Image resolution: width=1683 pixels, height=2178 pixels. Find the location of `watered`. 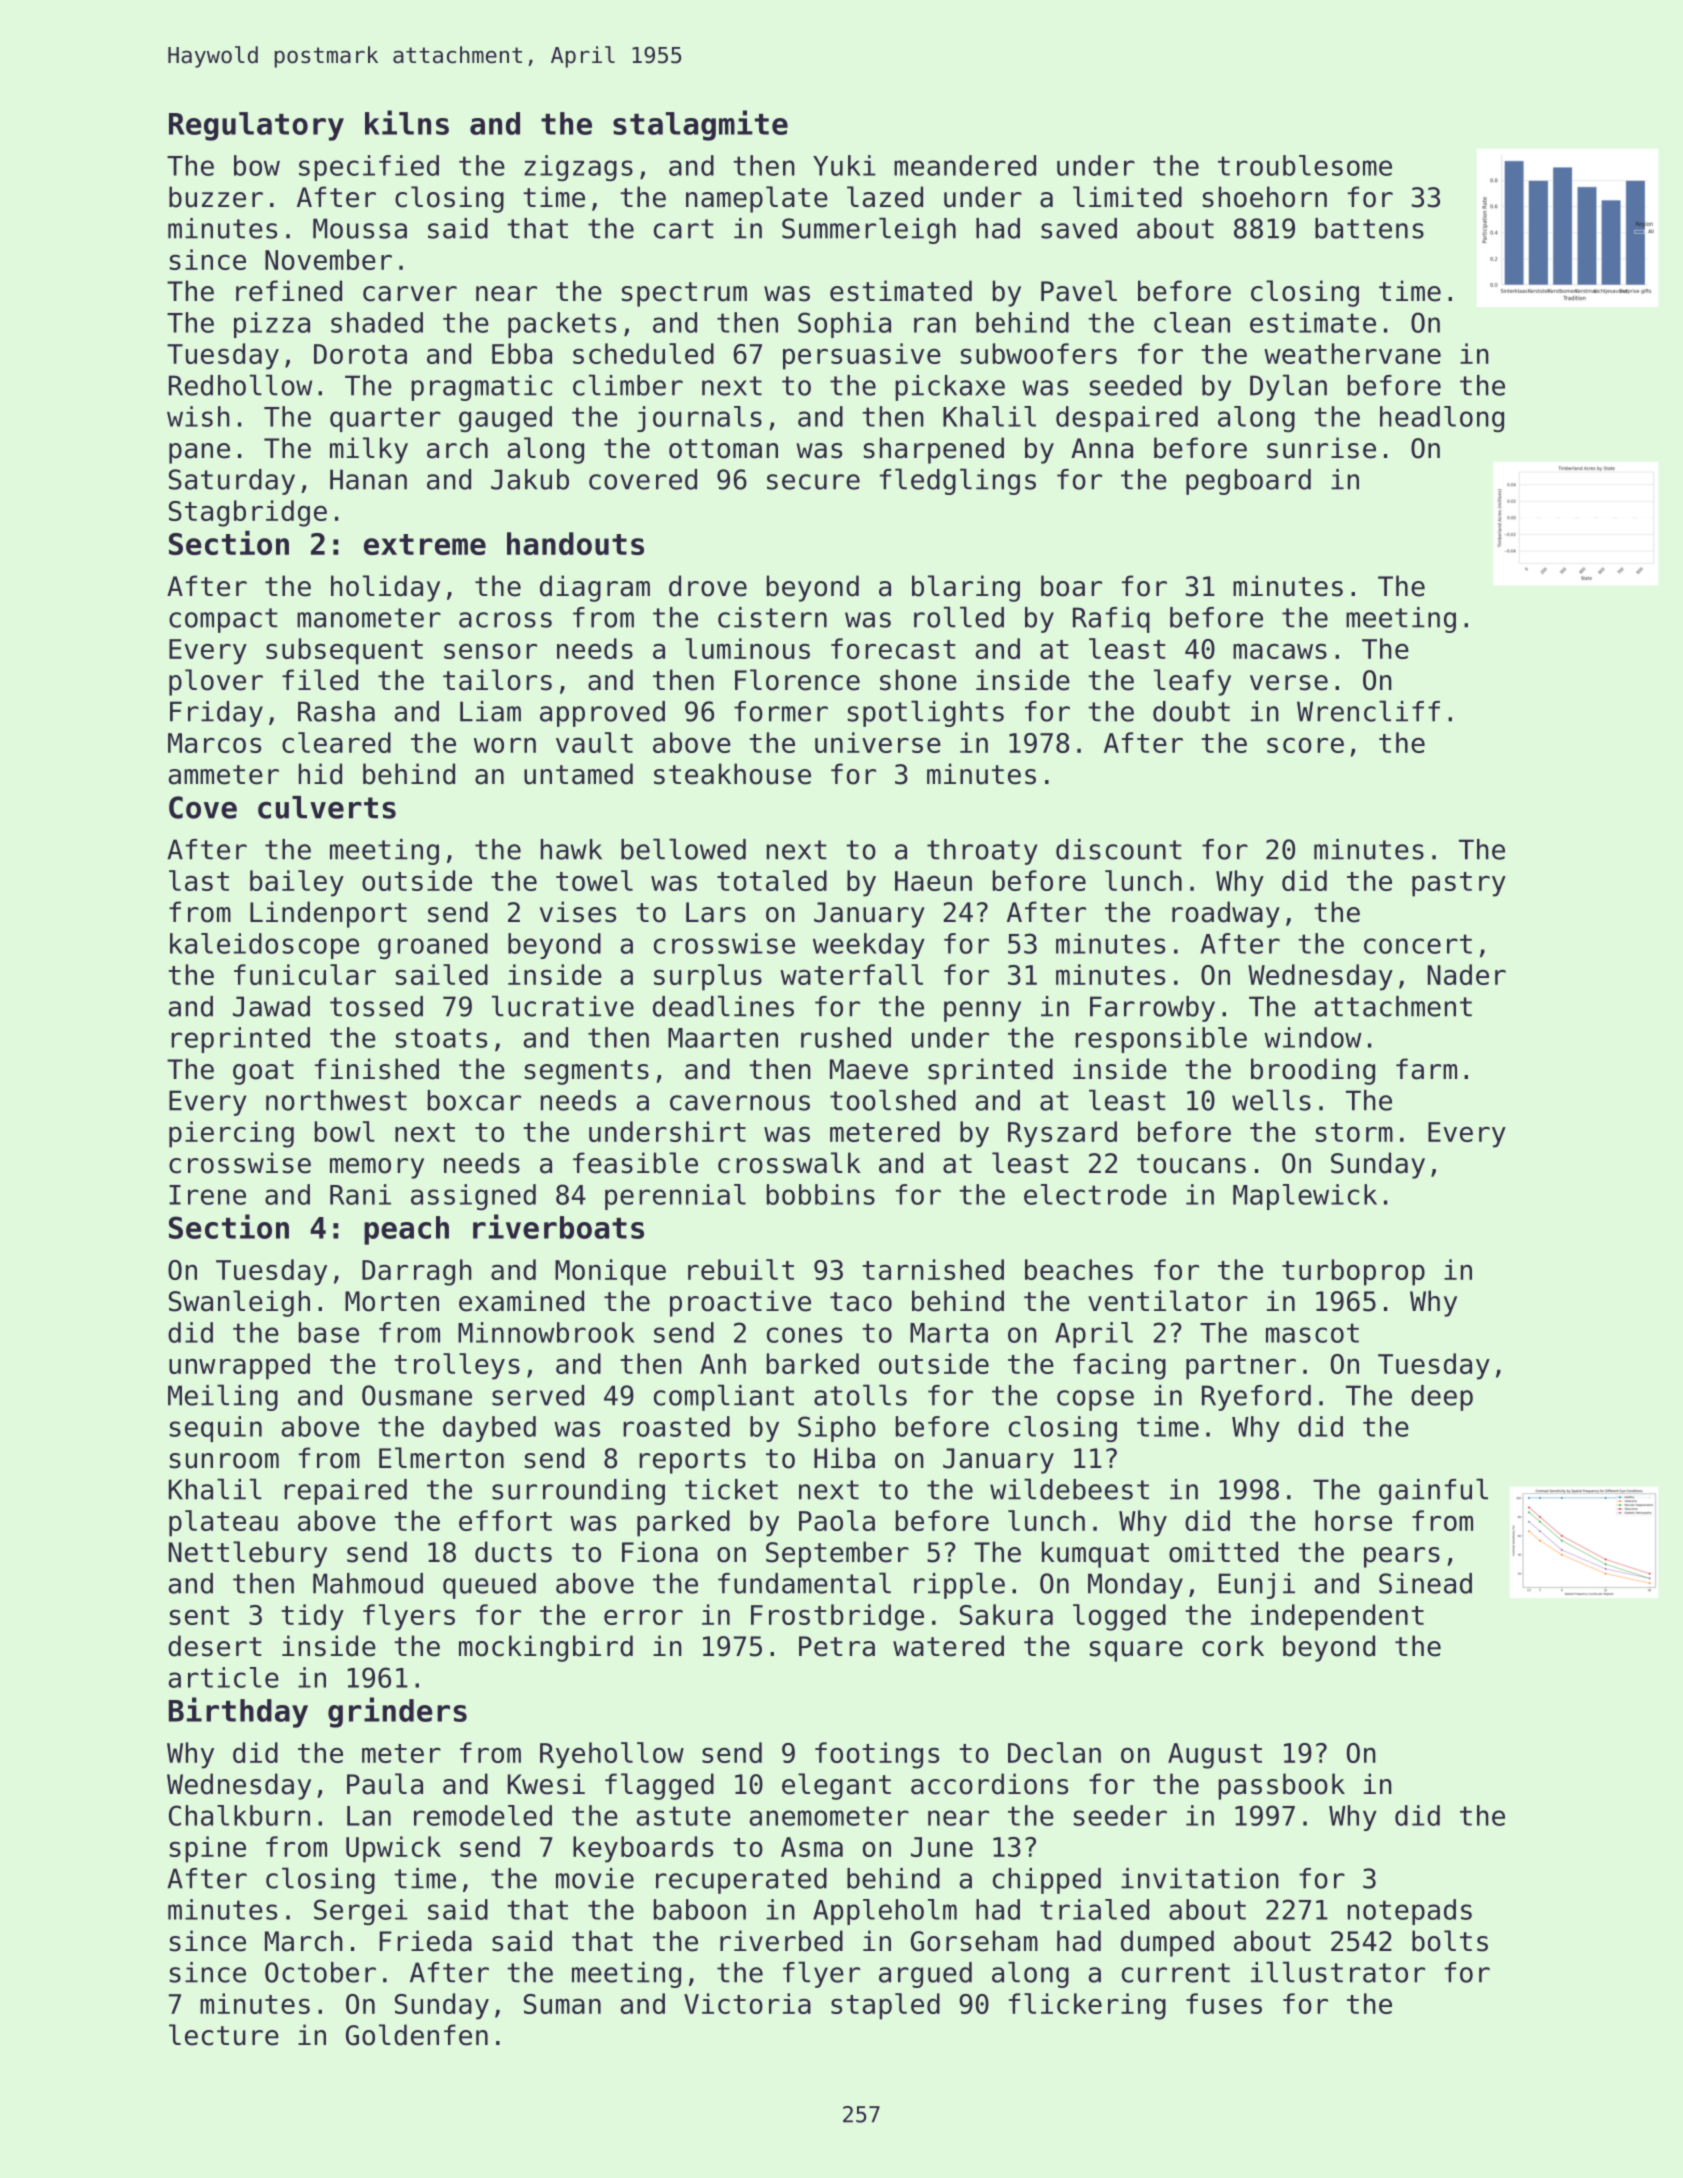

watered is located at coordinates (948, 1646).
